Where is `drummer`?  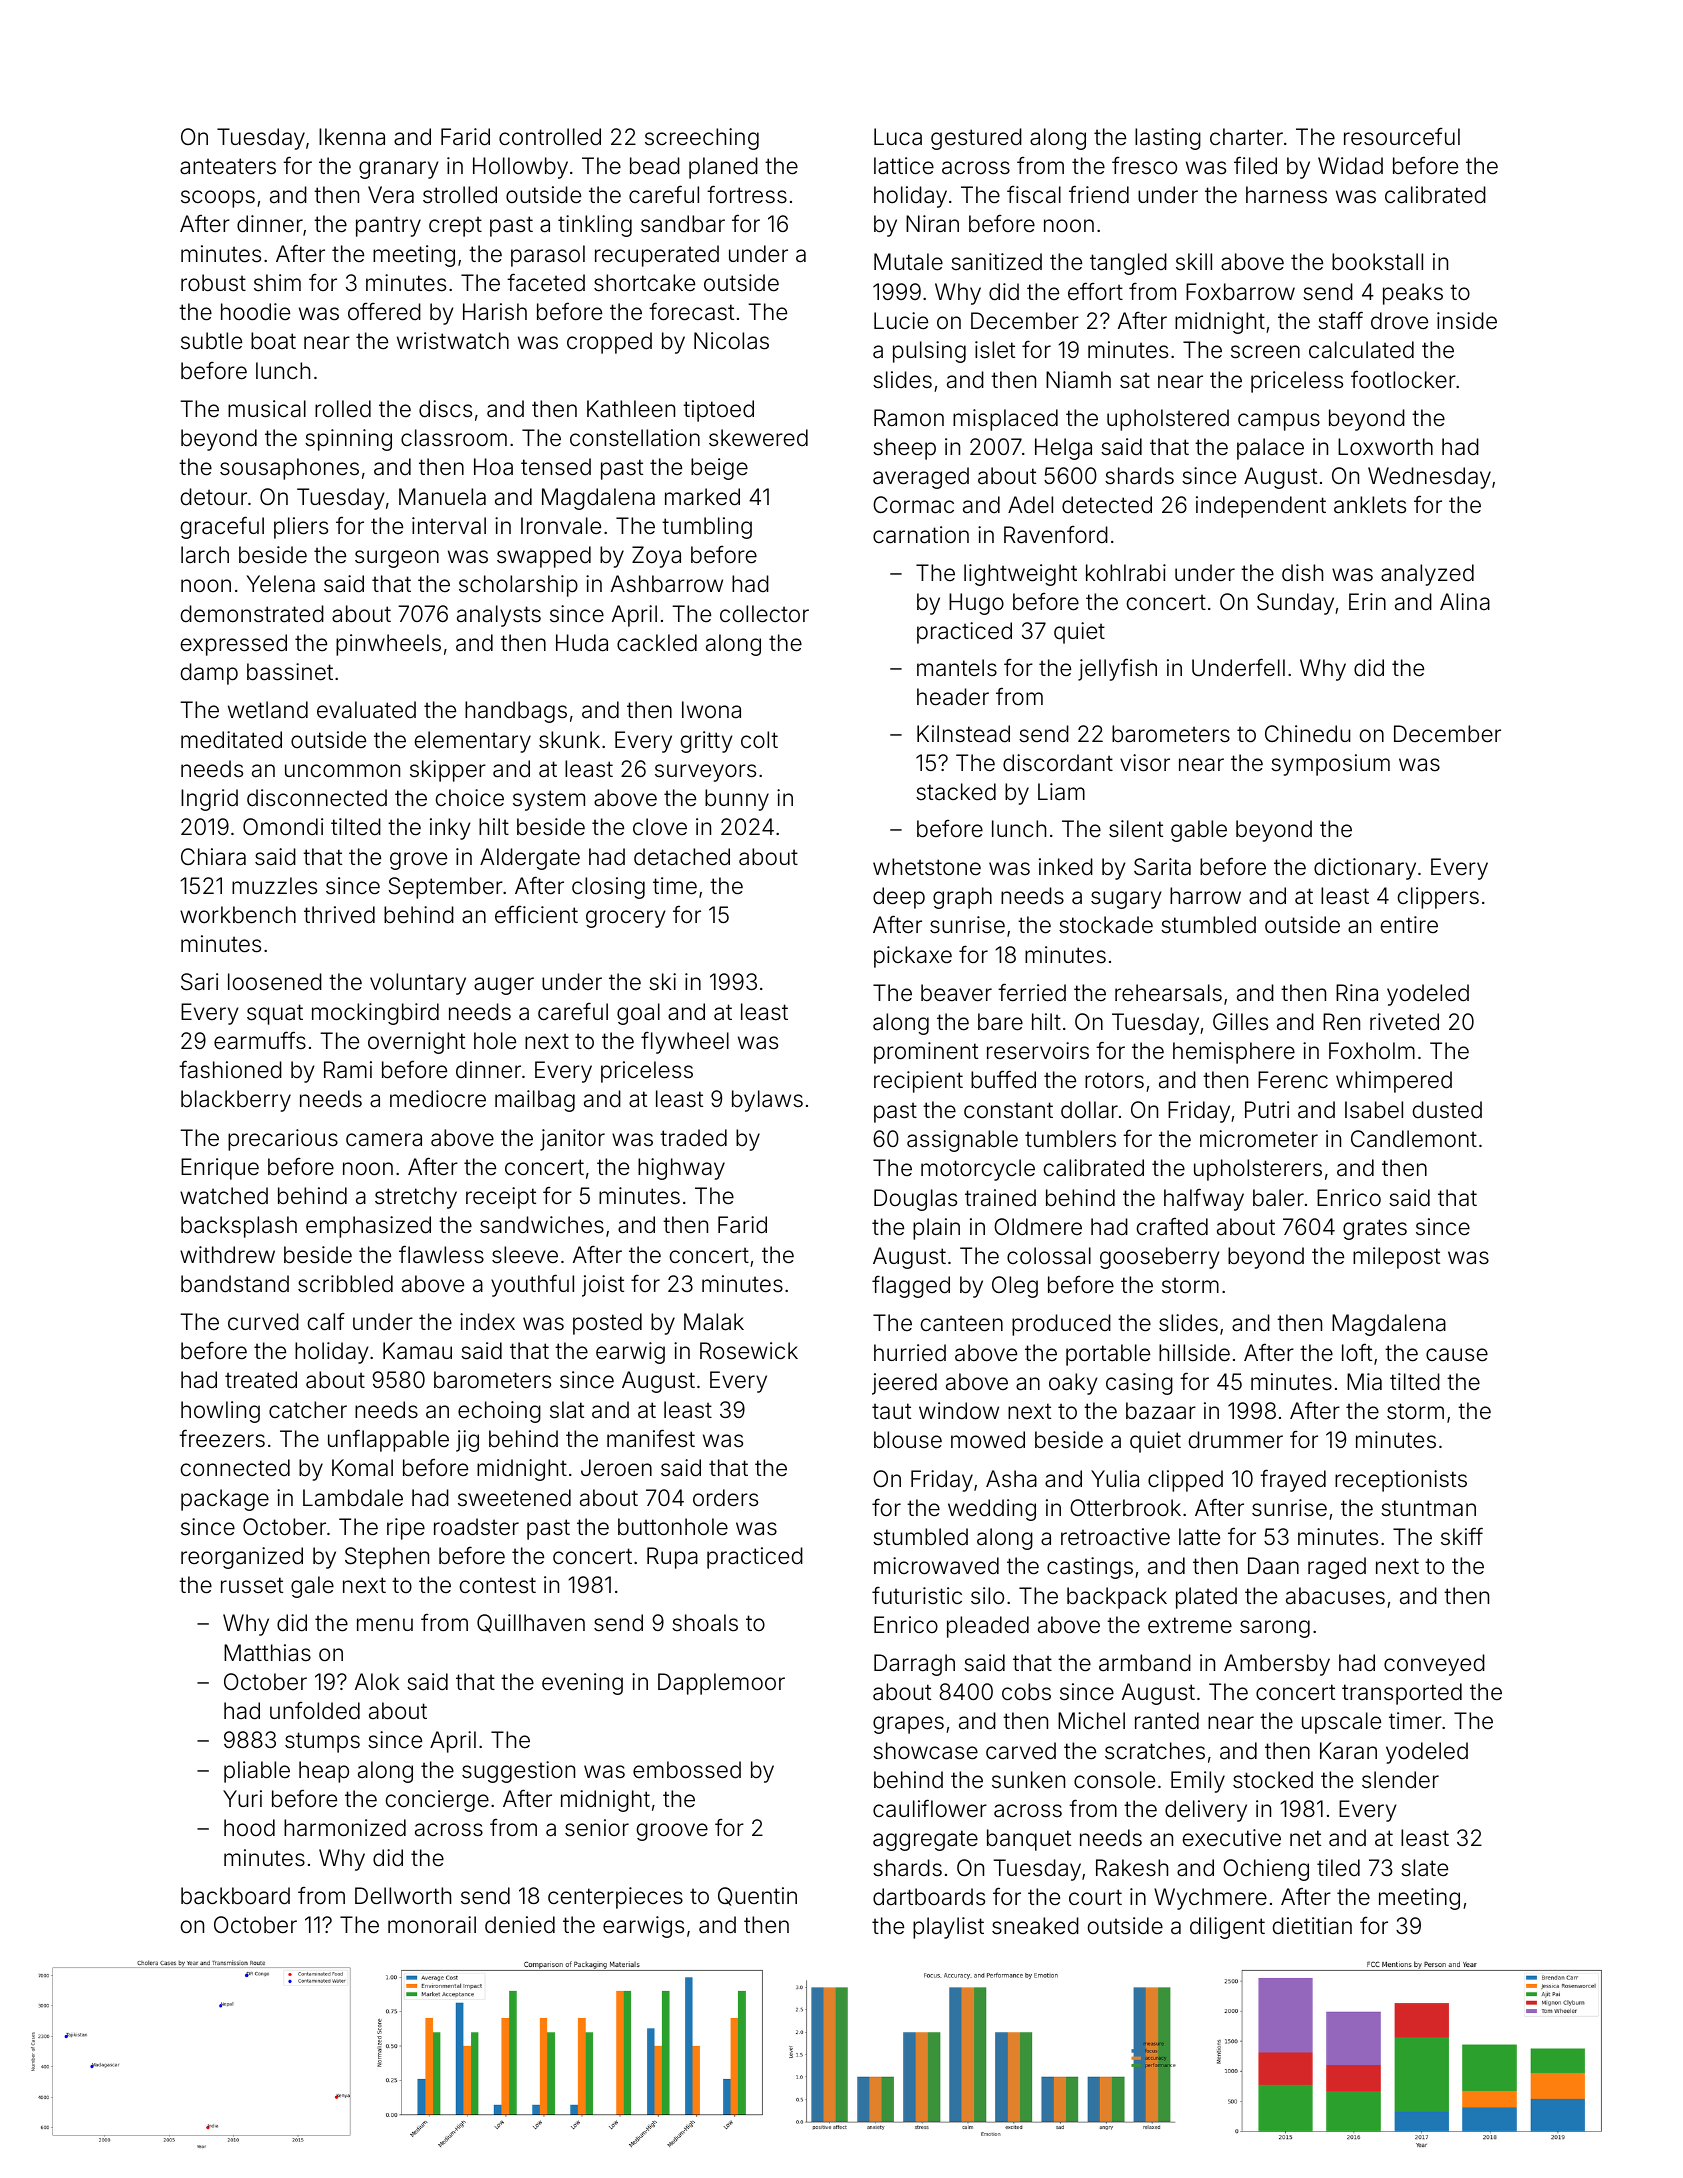
drummer is located at coordinates (1236, 1440).
